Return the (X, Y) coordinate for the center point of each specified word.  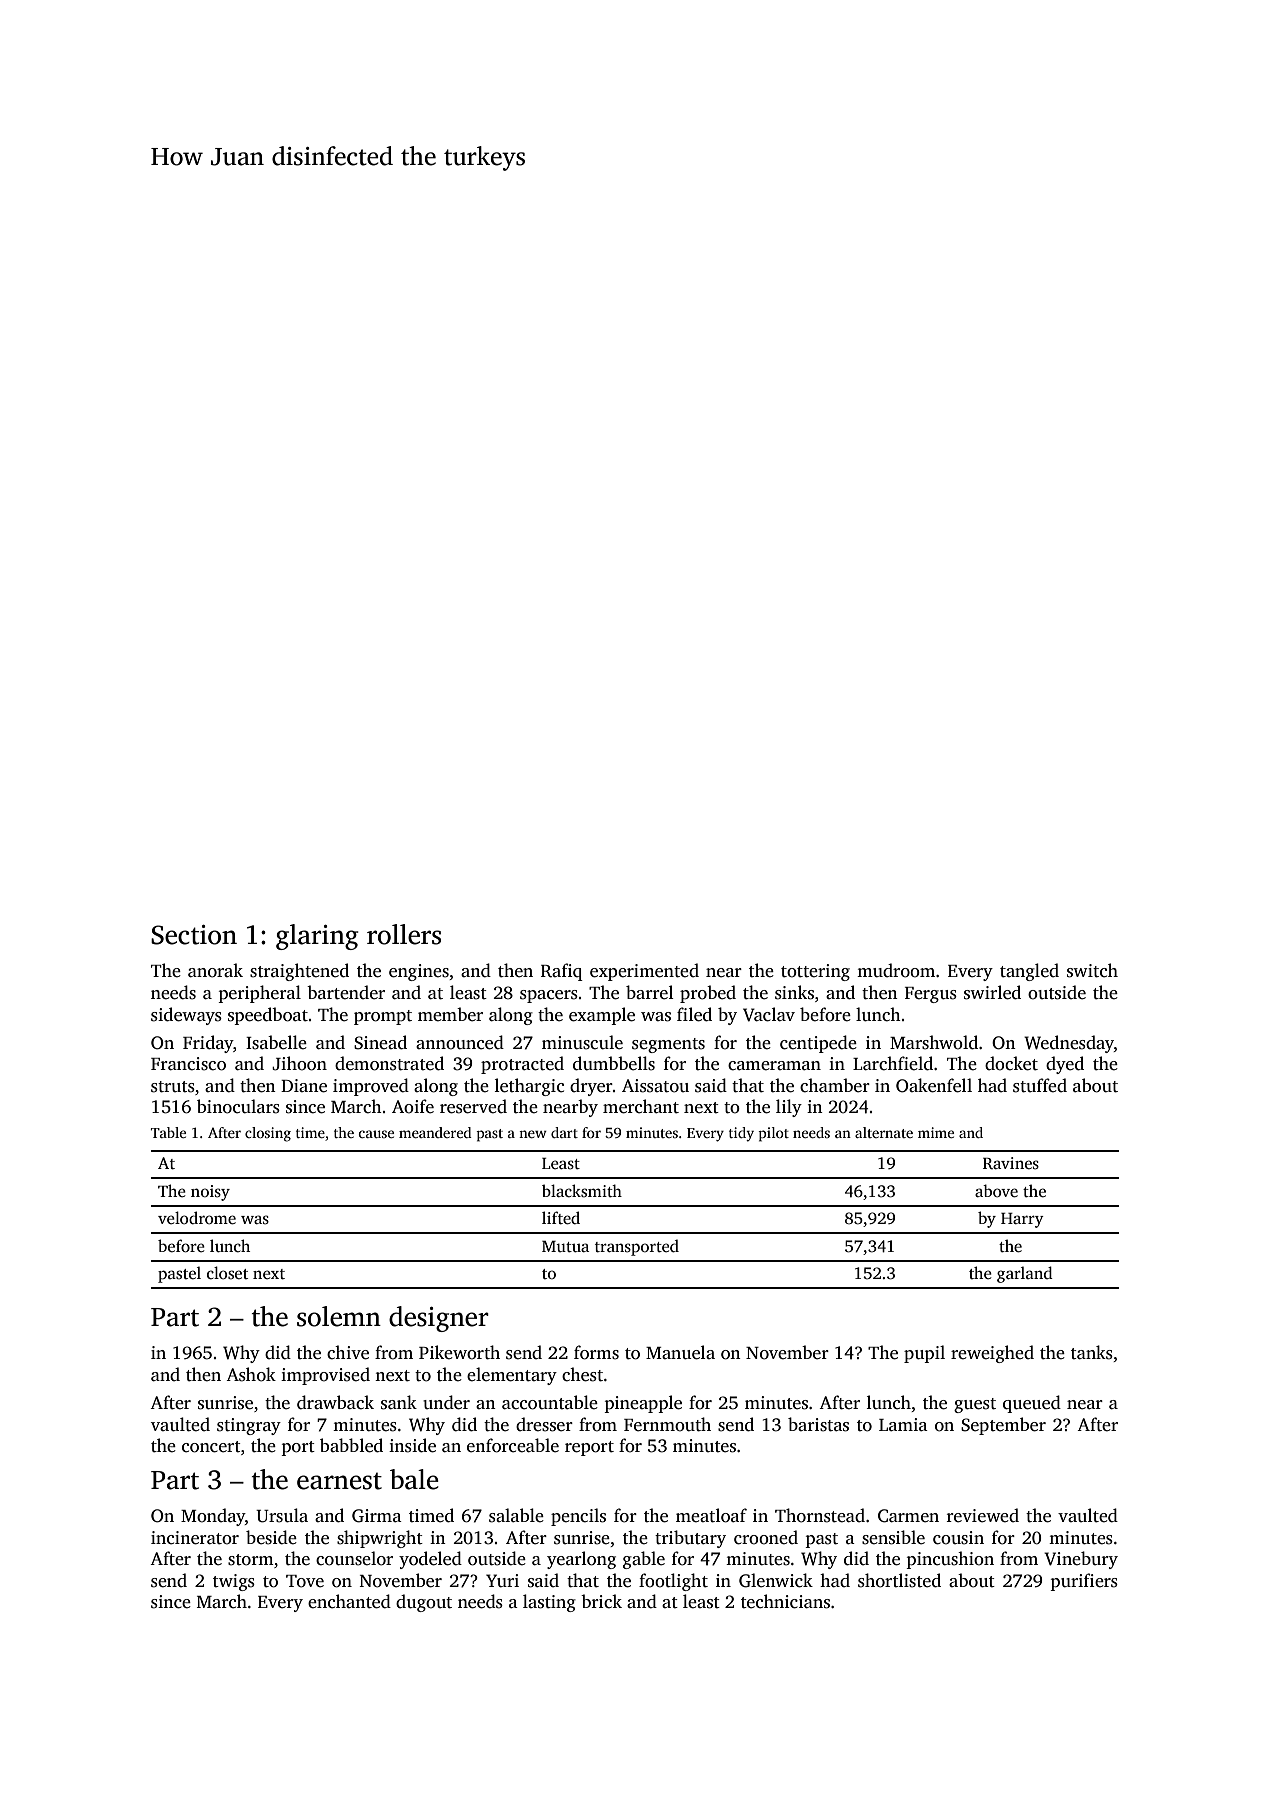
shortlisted (899, 1580)
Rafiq (562, 972)
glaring (317, 937)
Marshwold (934, 1042)
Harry (1022, 1220)
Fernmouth (667, 1424)
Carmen (908, 1516)
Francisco (188, 1064)
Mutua (565, 1246)
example (602, 1016)
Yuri (502, 1581)
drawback (335, 1402)
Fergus (931, 995)
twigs (234, 1582)
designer (439, 1319)
